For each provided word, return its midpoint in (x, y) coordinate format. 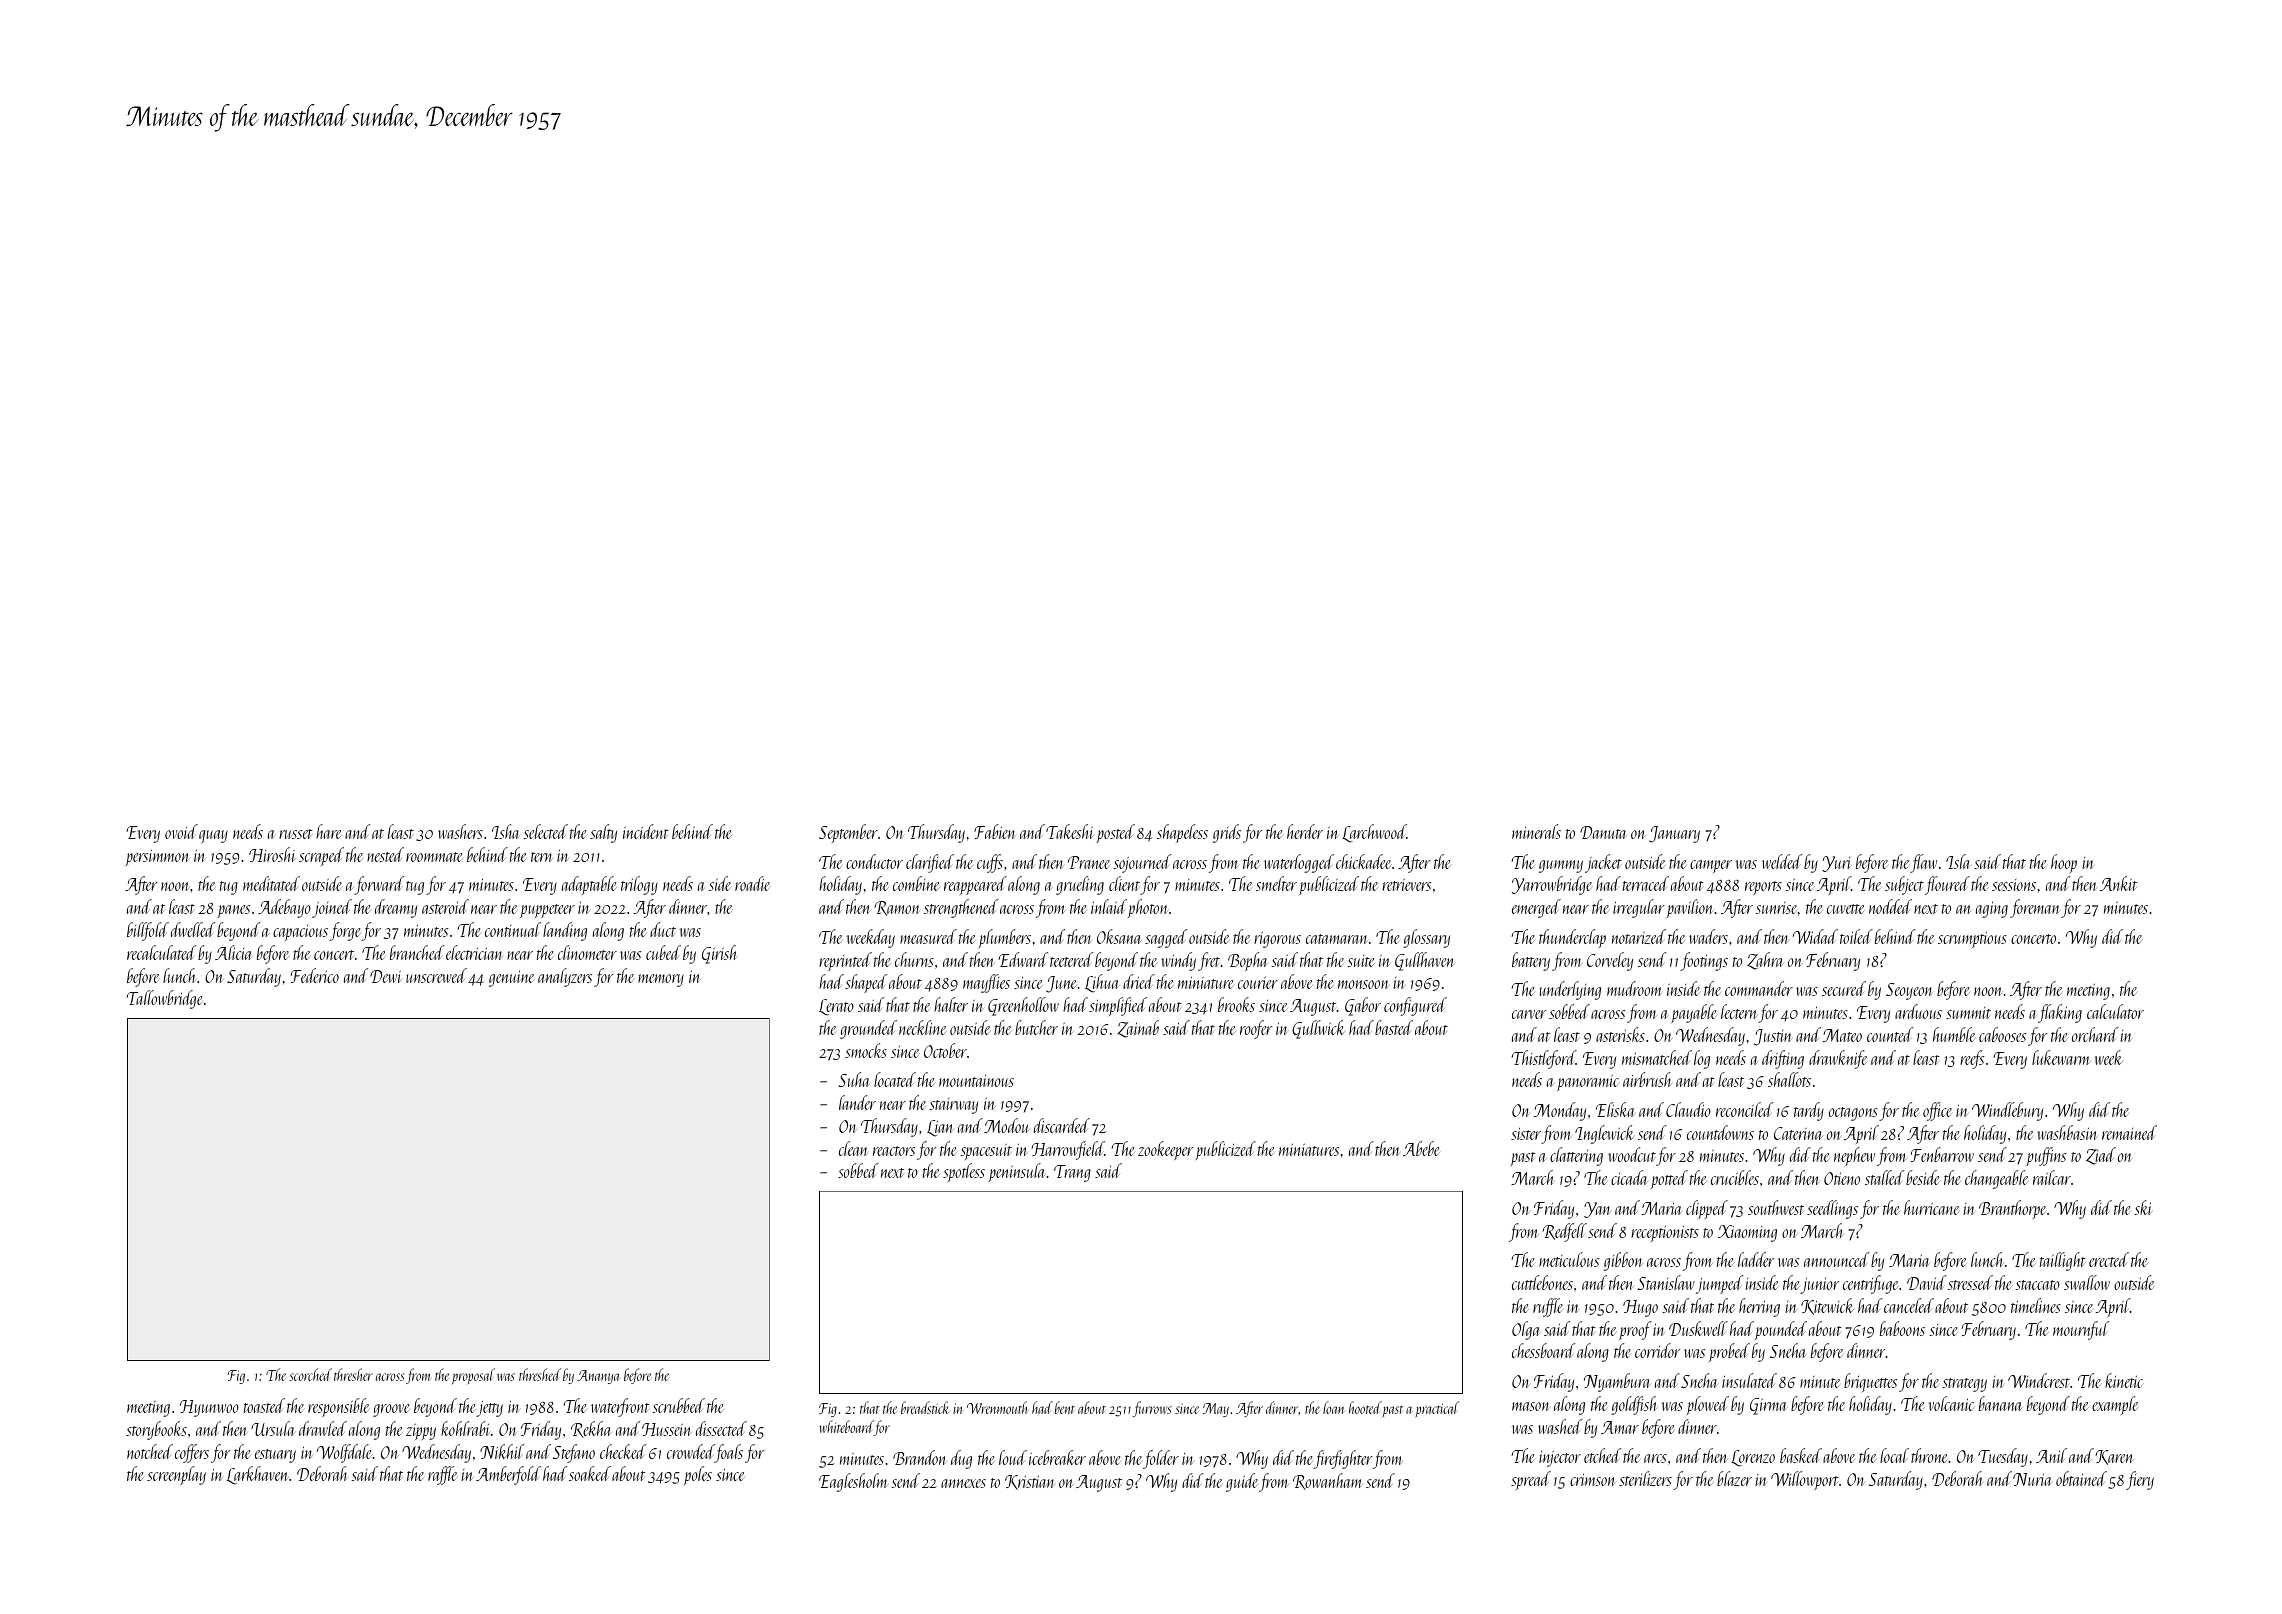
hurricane (1931, 1207)
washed (1560, 1426)
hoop (2064, 863)
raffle (442, 1475)
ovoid (181, 831)
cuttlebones (1542, 1282)
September (848, 833)
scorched (310, 1374)
